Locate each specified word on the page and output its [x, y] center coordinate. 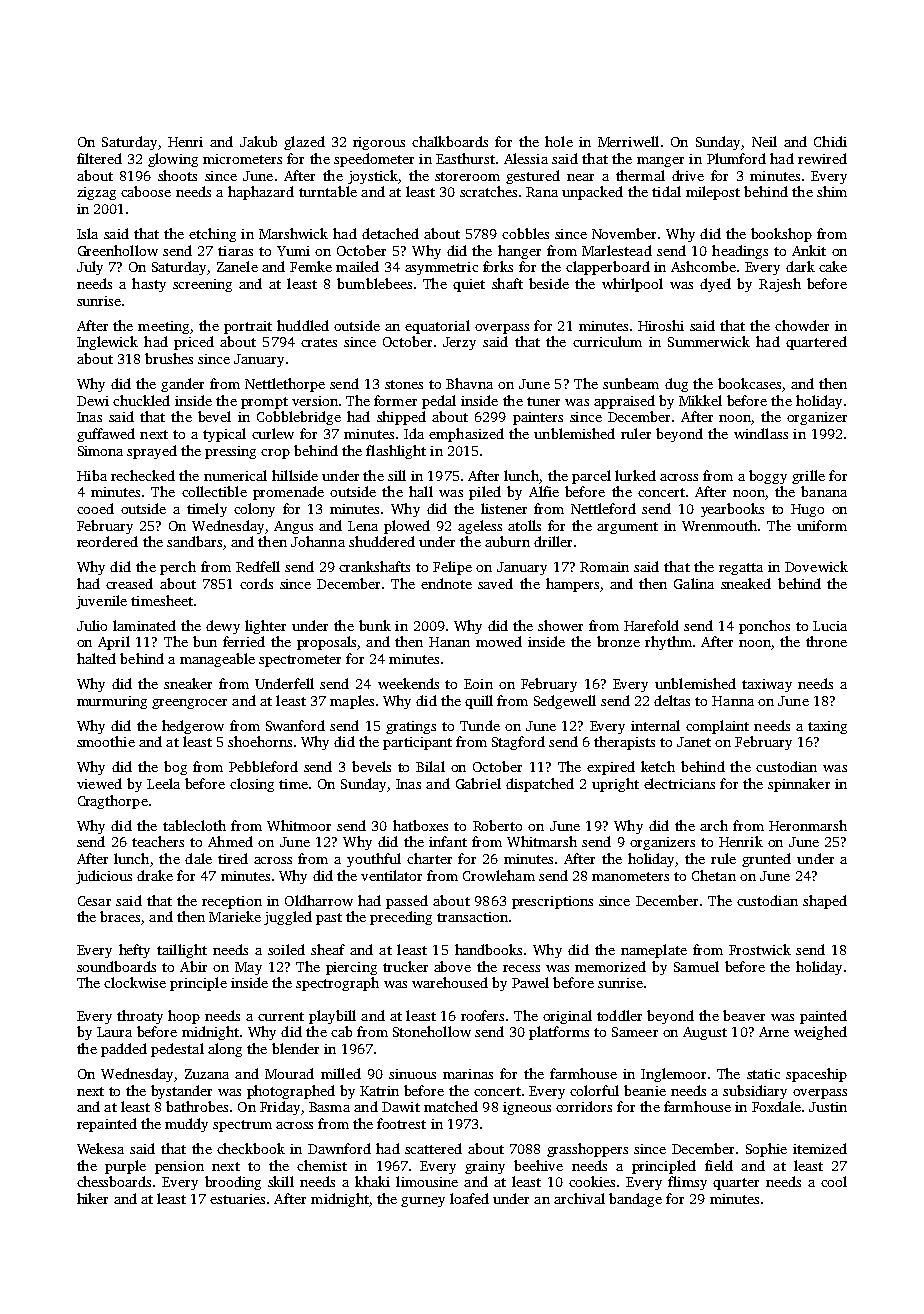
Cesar [94, 901]
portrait [248, 327]
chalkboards [450, 141]
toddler [619, 1015]
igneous [527, 1108]
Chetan [714, 875]
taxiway [767, 685]
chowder [802, 325]
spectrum [242, 1126]
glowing [173, 160]
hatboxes [420, 825]
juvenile [101, 602]
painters [538, 418]
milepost [713, 193]
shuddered [382, 541]
